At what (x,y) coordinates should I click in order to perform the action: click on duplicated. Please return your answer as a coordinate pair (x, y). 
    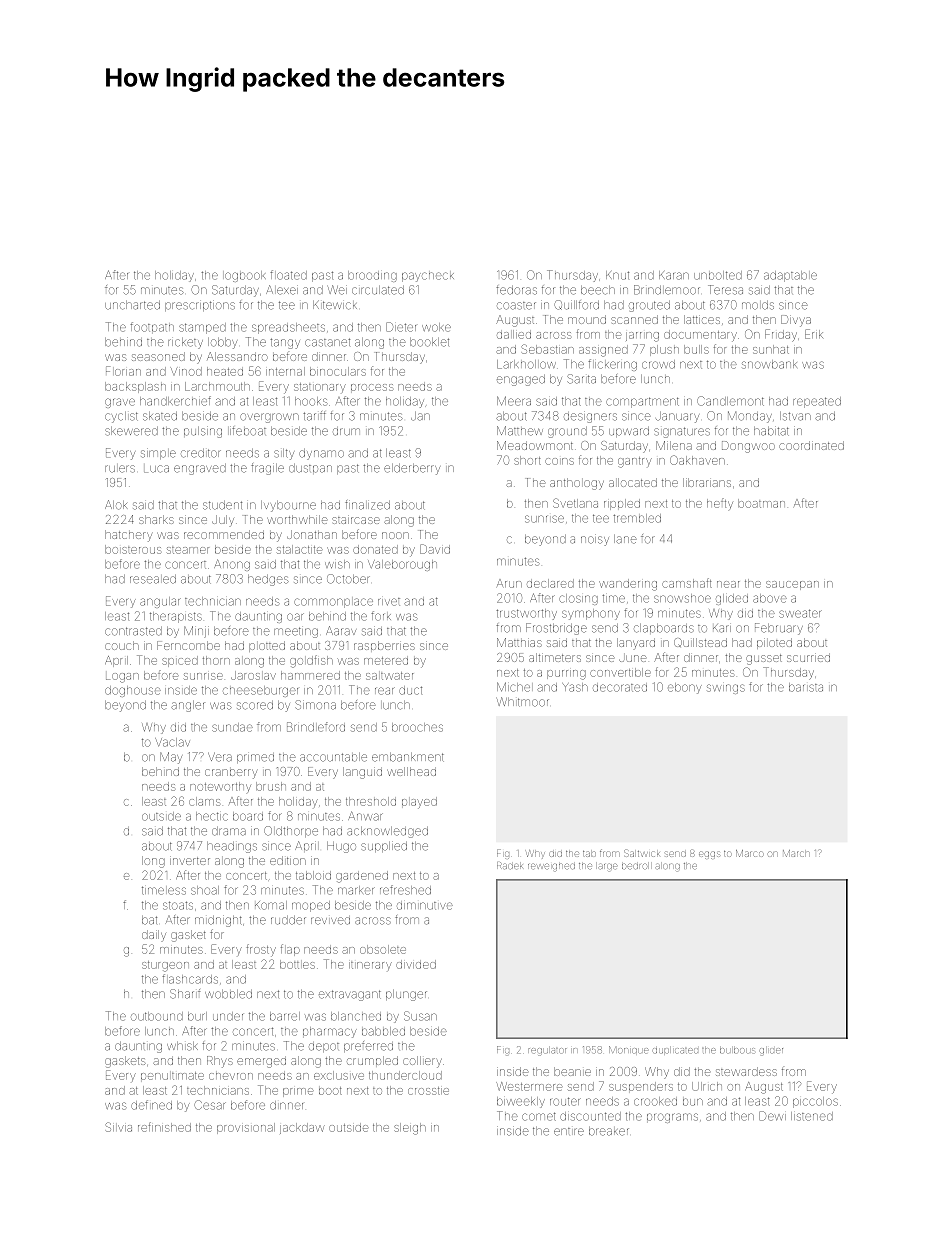
    Looking at the image, I should click on (675, 1051).
